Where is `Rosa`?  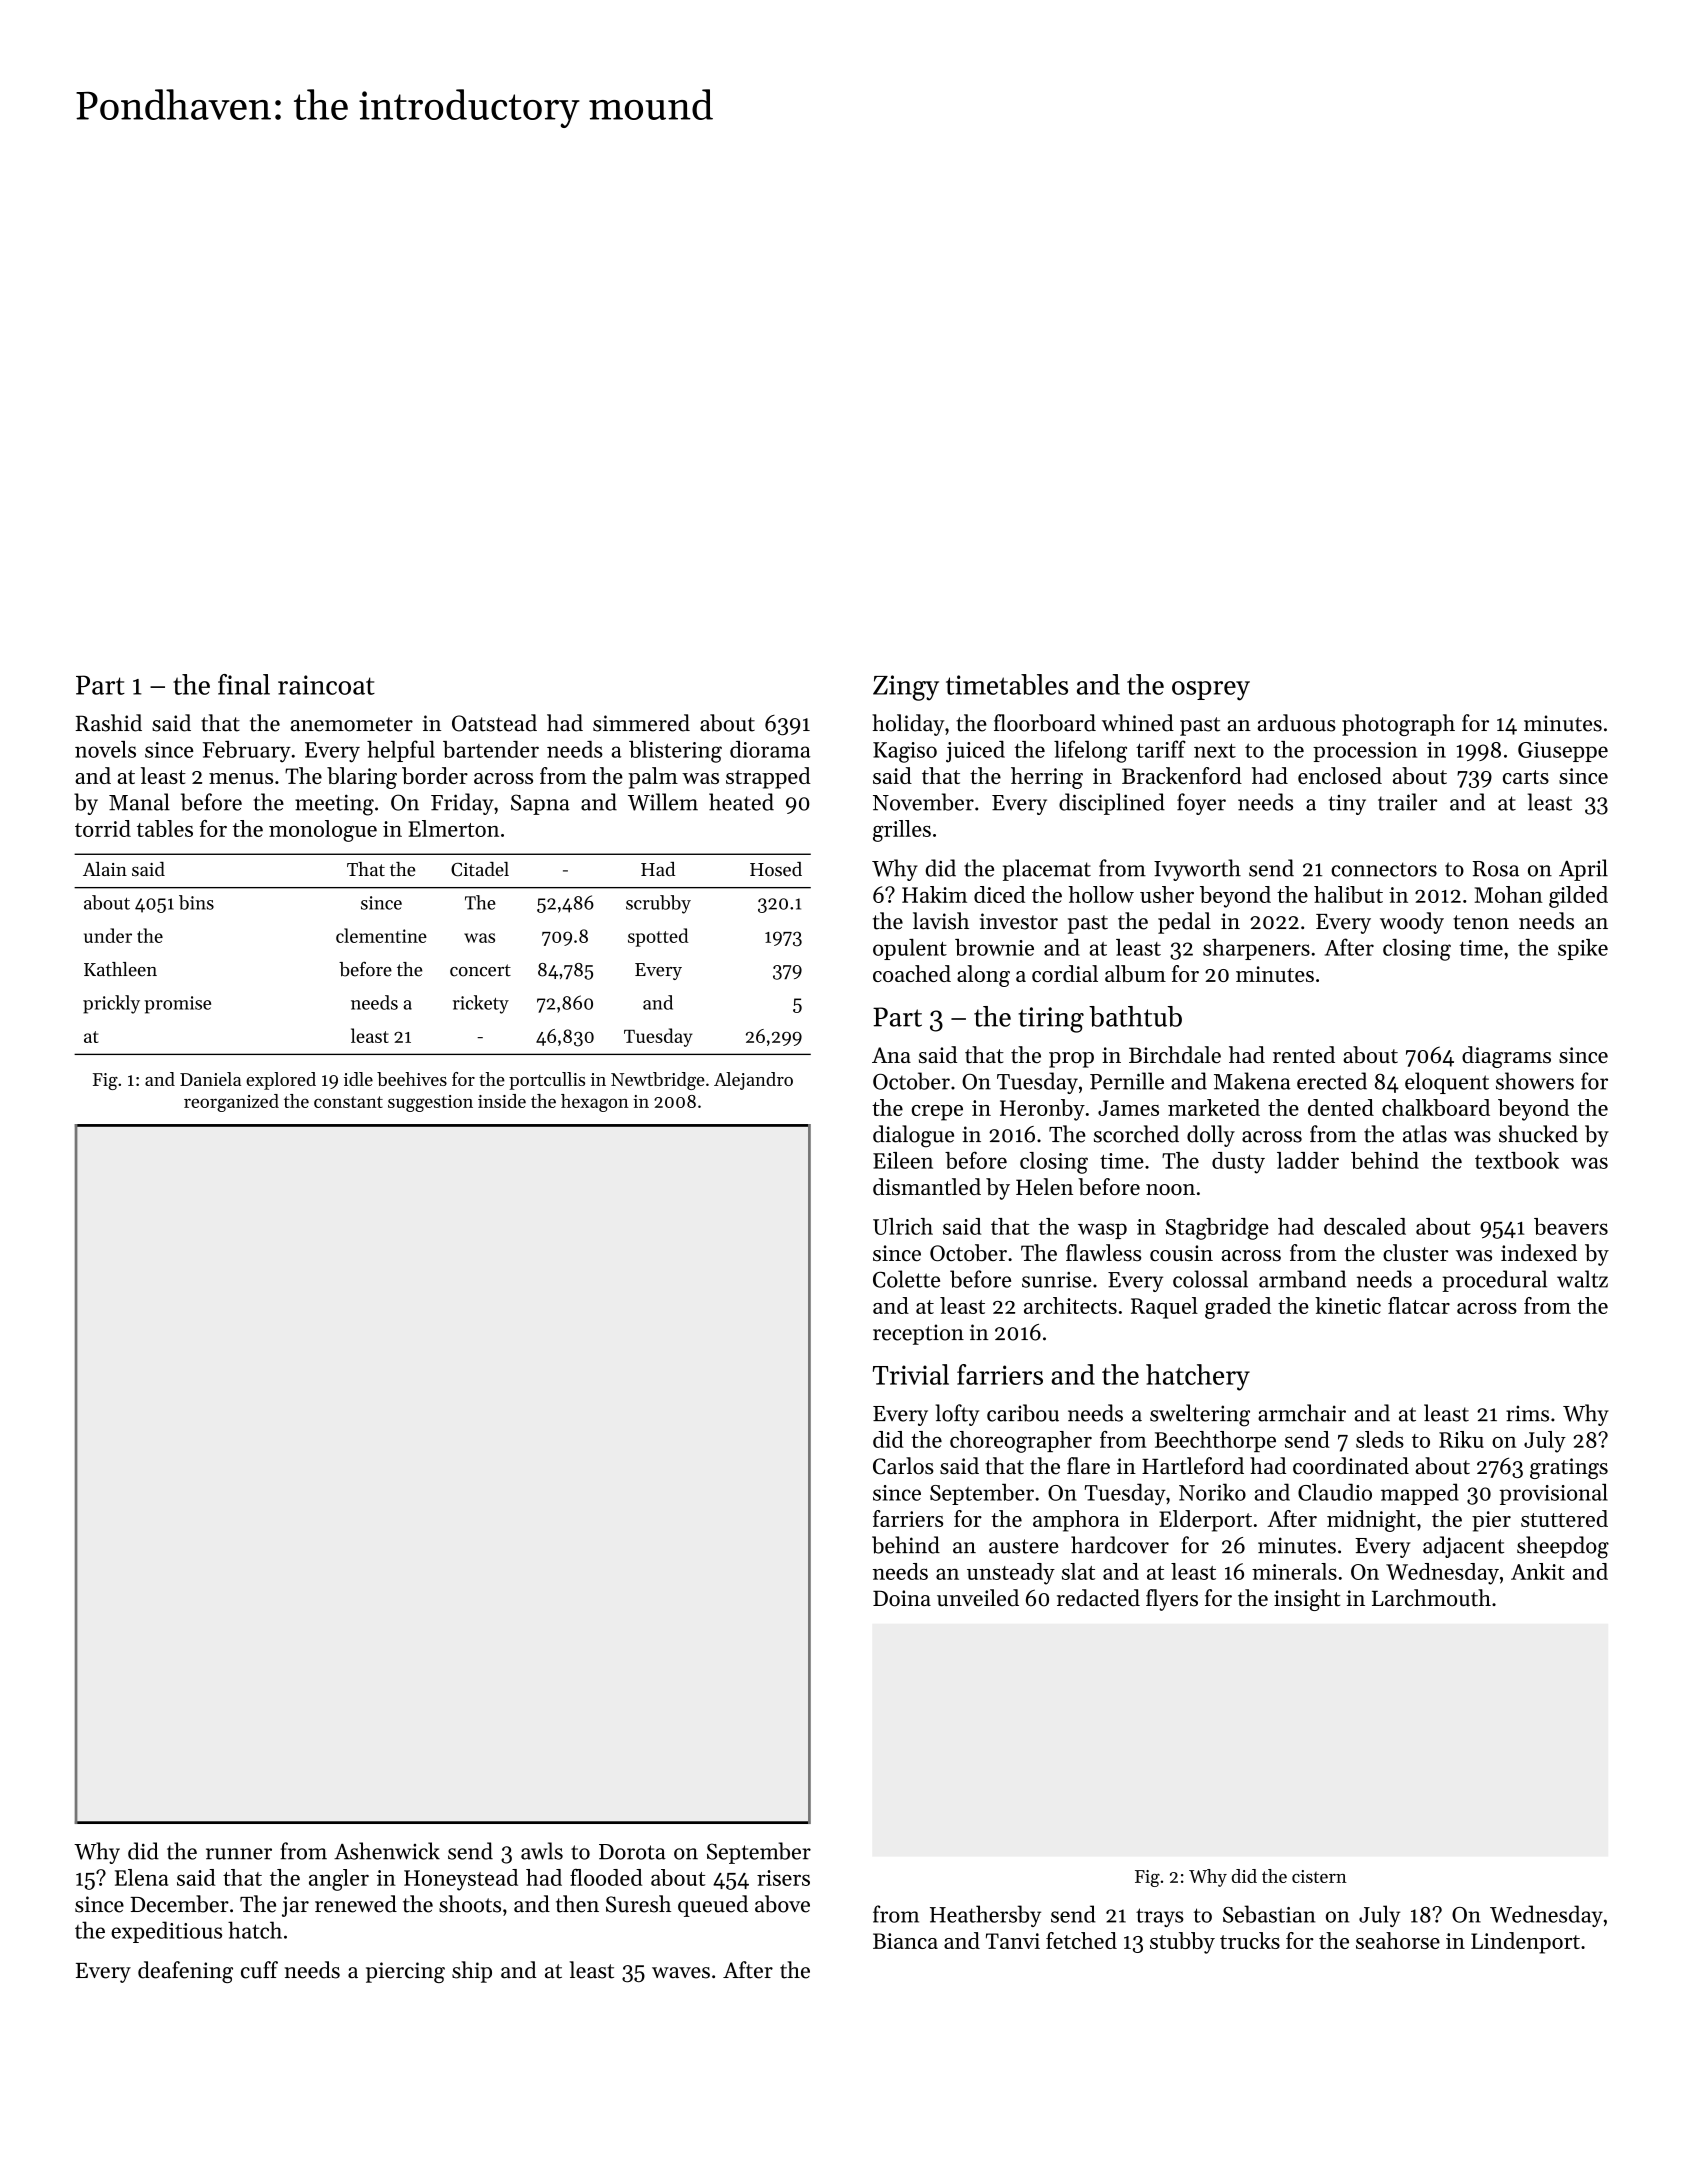
Rosa is located at coordinates (1496, 869).
